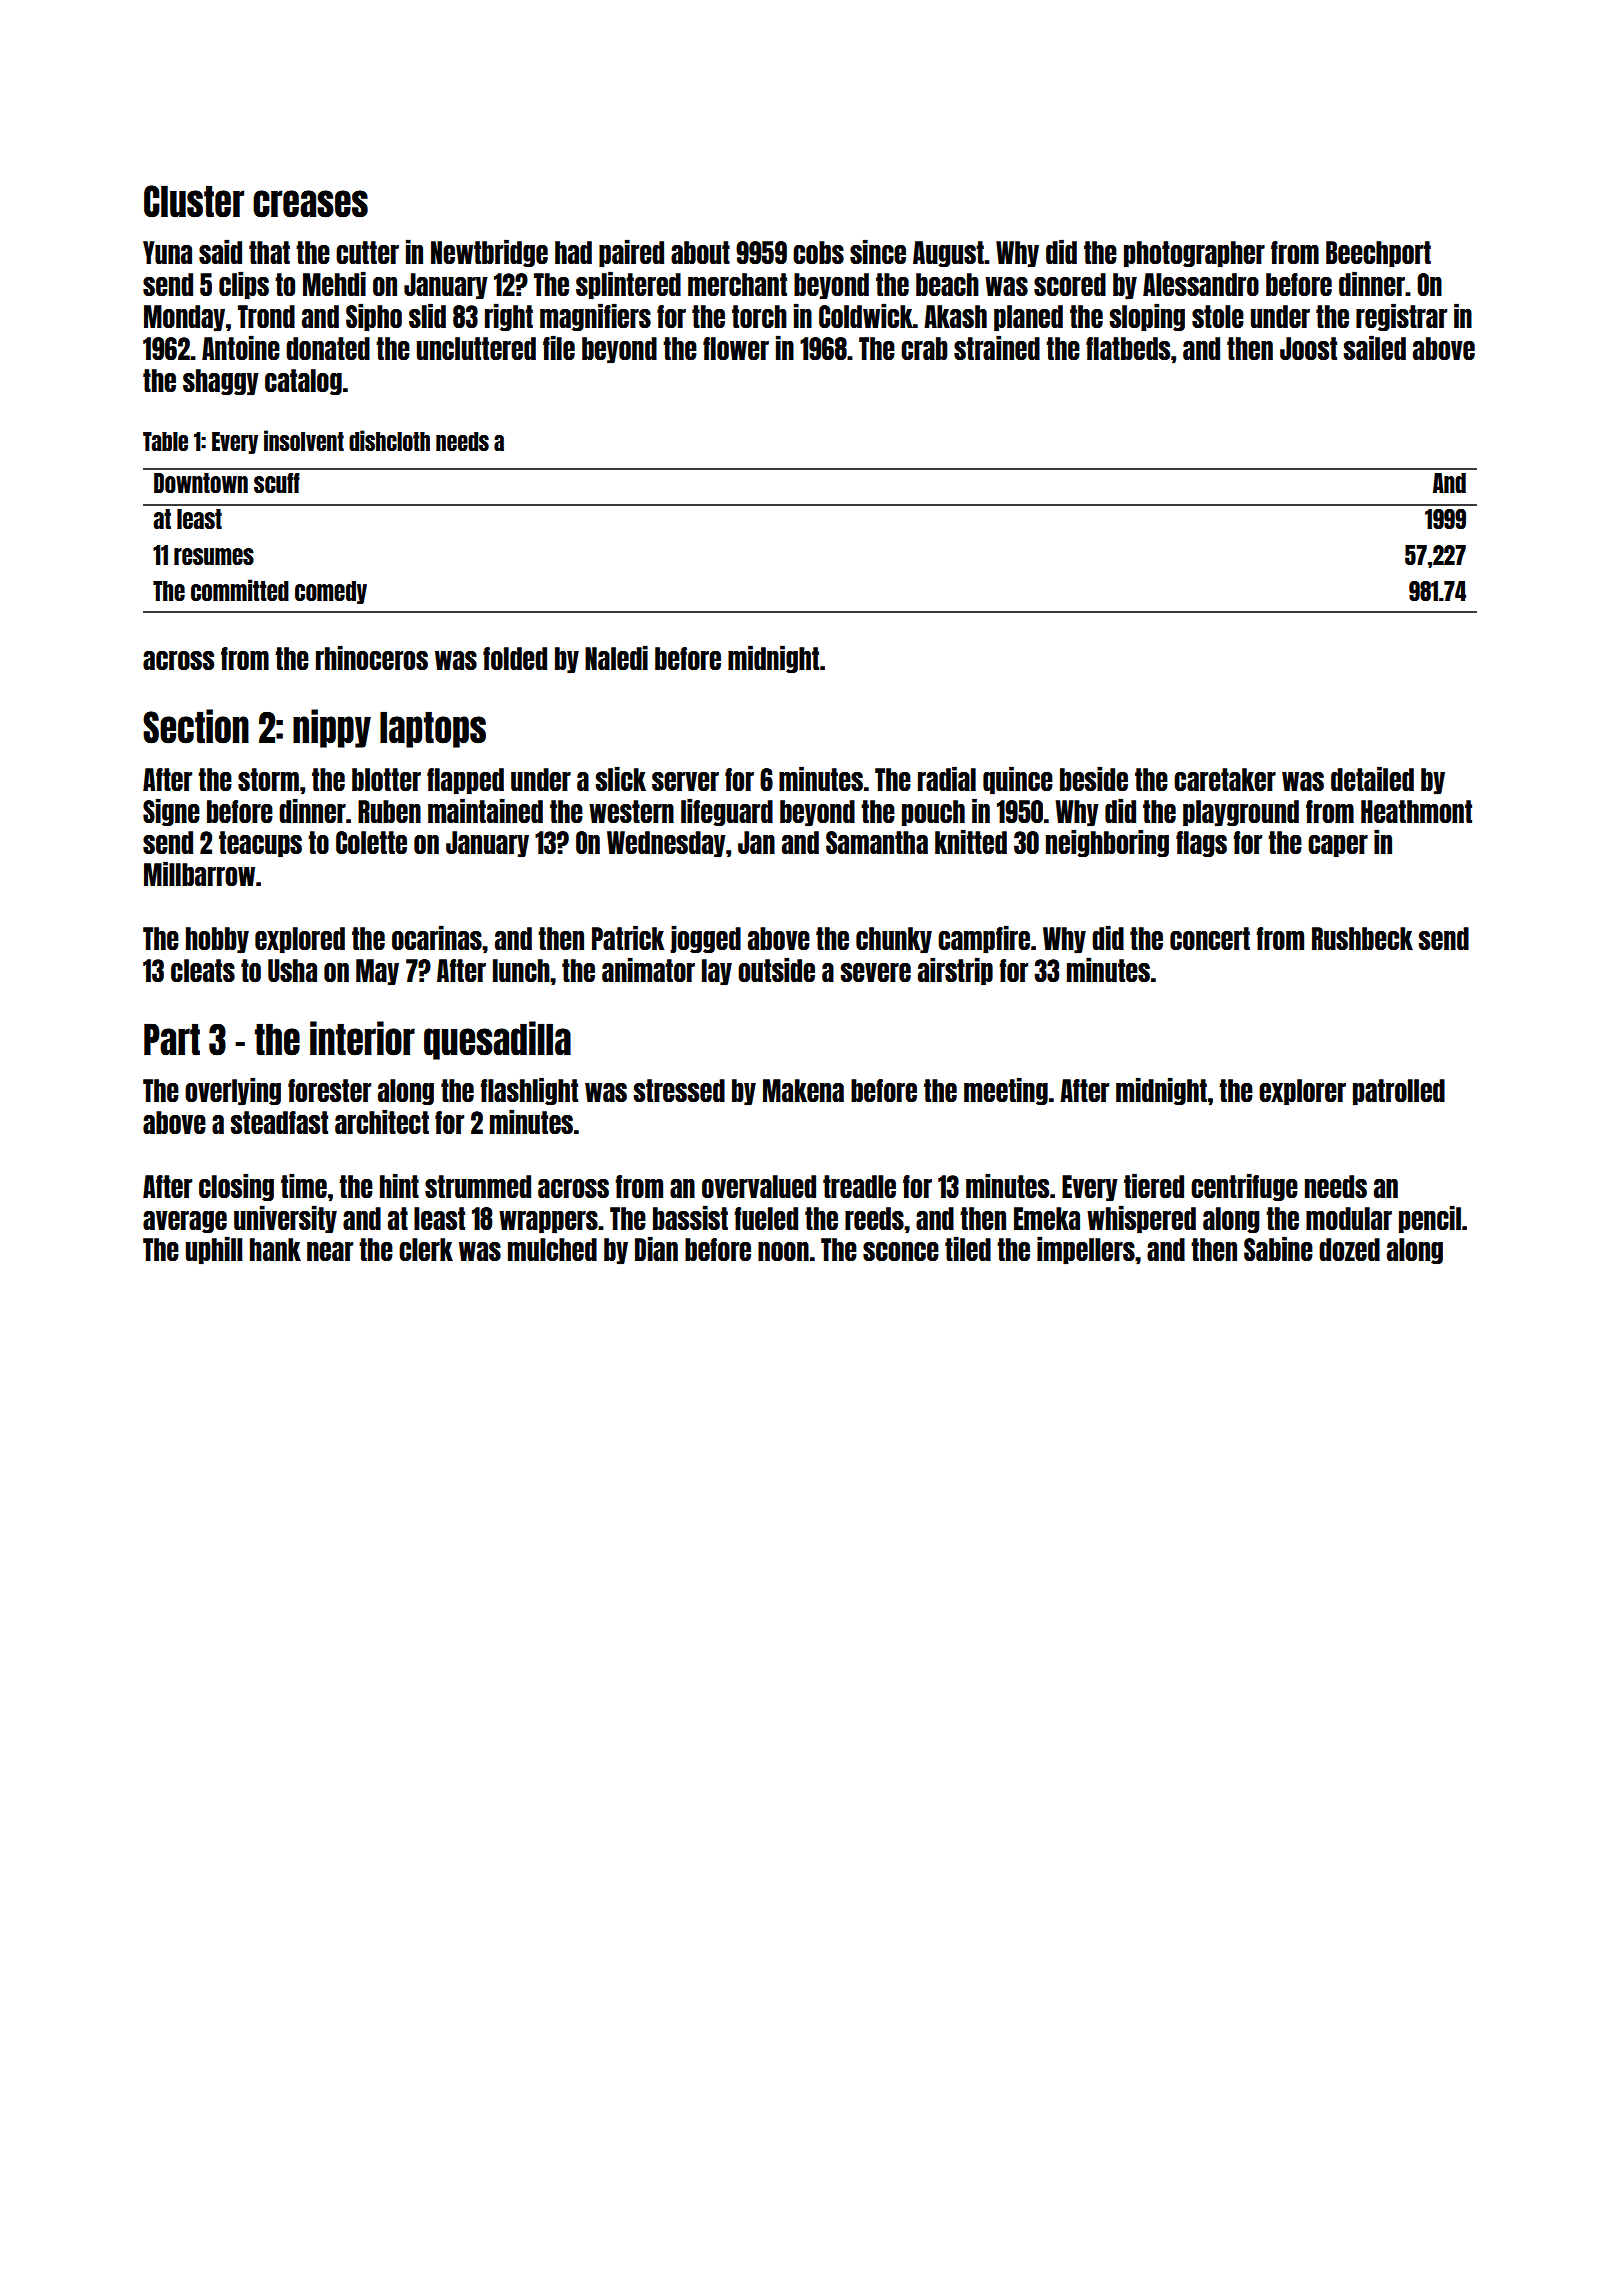 This document has width=1620, height=2292. I want to click on Makena, so click(803, 1090).
